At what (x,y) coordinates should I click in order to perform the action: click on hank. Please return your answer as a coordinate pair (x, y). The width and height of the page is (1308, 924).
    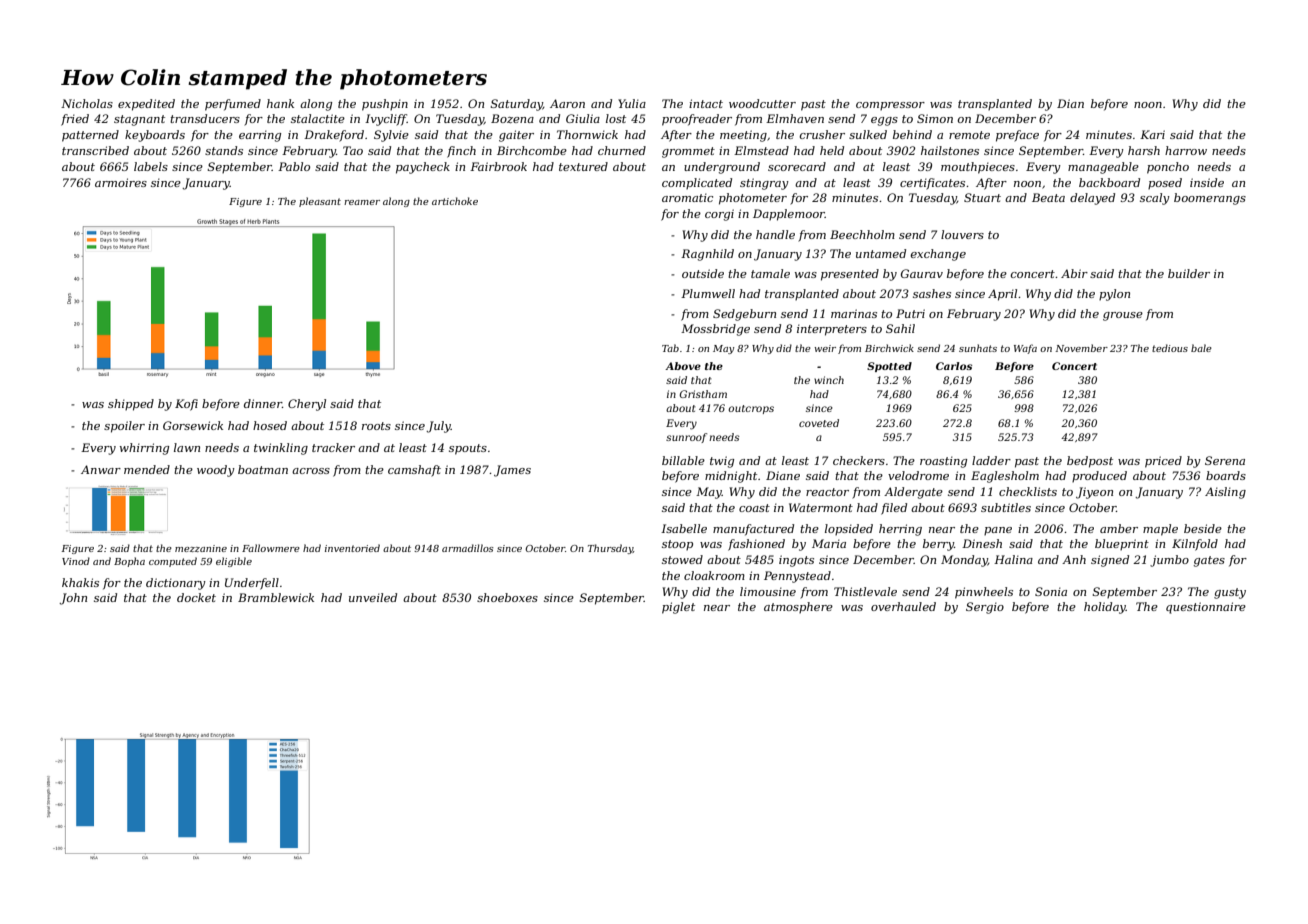
    Looking at the image, I should click on (280, 103).
